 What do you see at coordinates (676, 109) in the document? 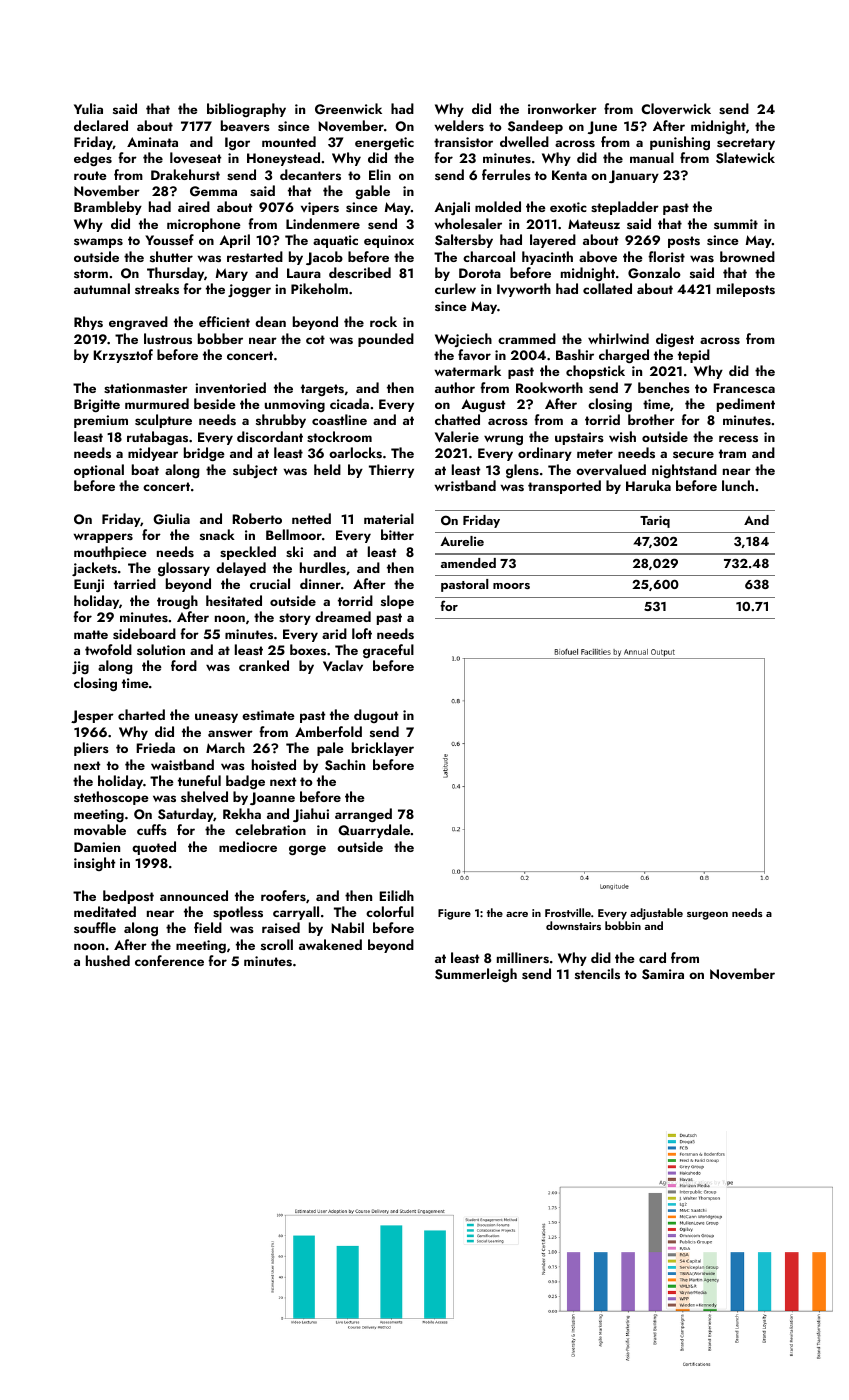
I see `Cloverwick` at bounding box center [676, 109].
